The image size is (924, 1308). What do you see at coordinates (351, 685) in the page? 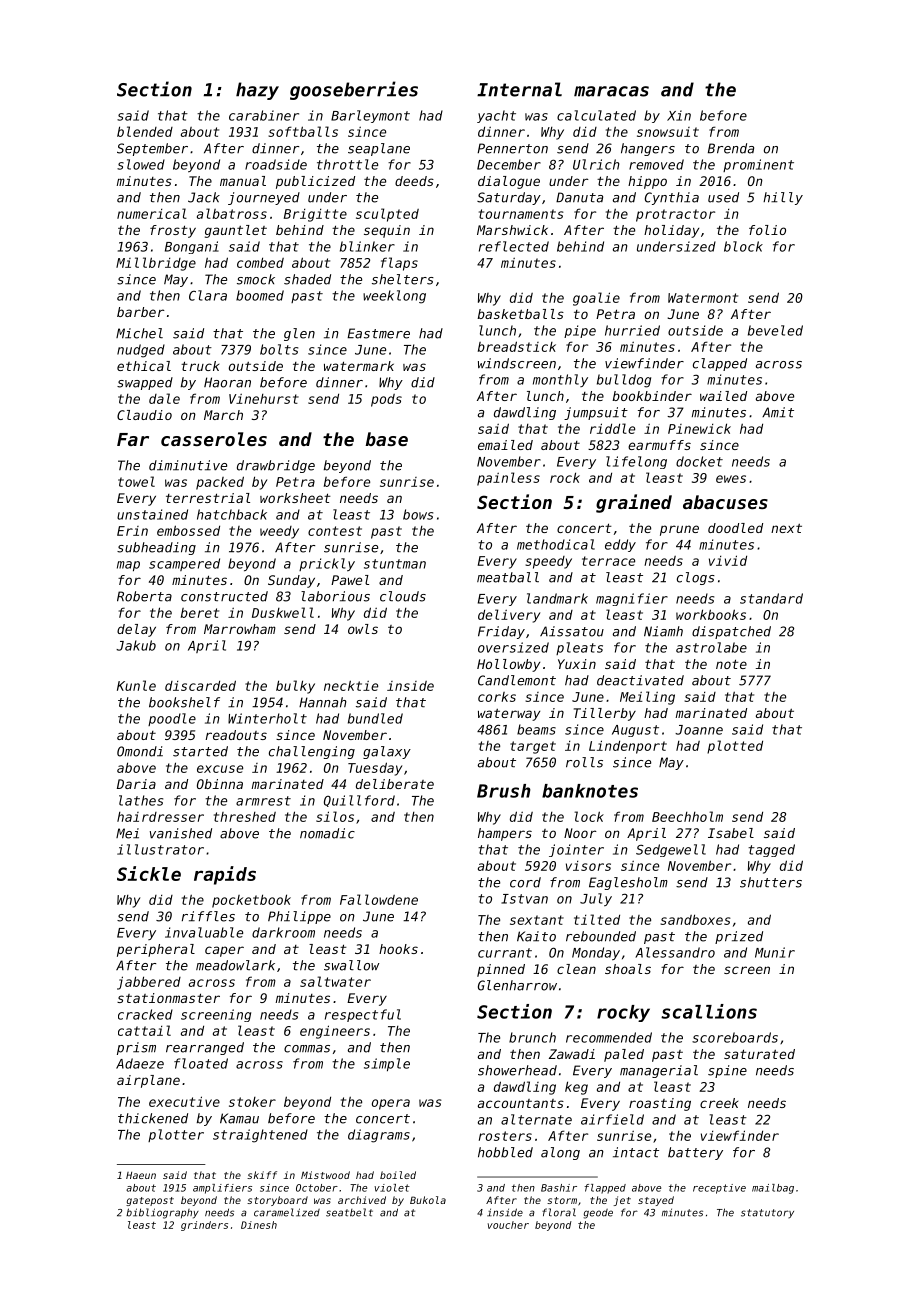
I see `necktie` at bounding box center [351, 685].
